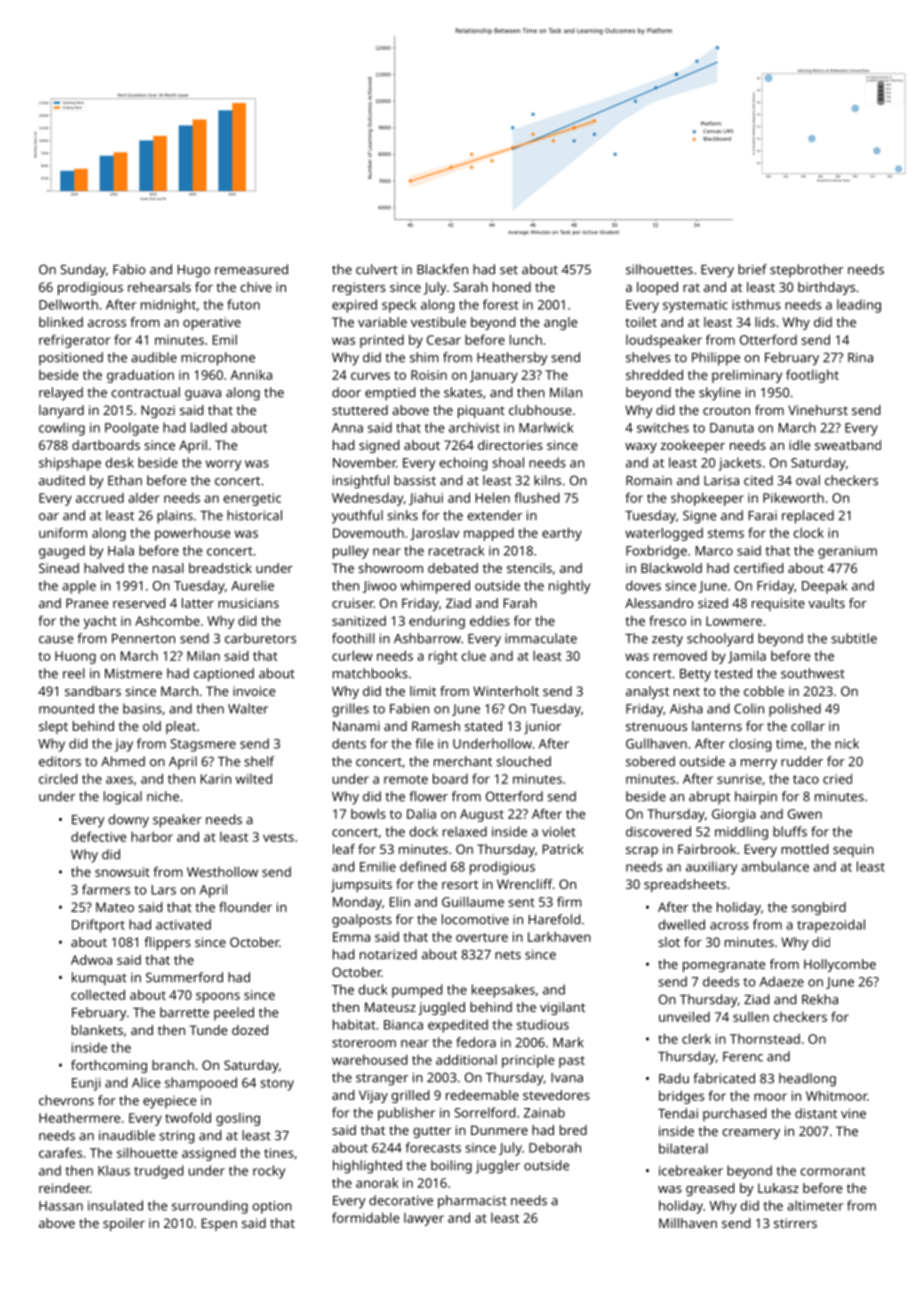 This screenshot has height=1308, width=924. I want to click on Annika, so click(251, 374).
